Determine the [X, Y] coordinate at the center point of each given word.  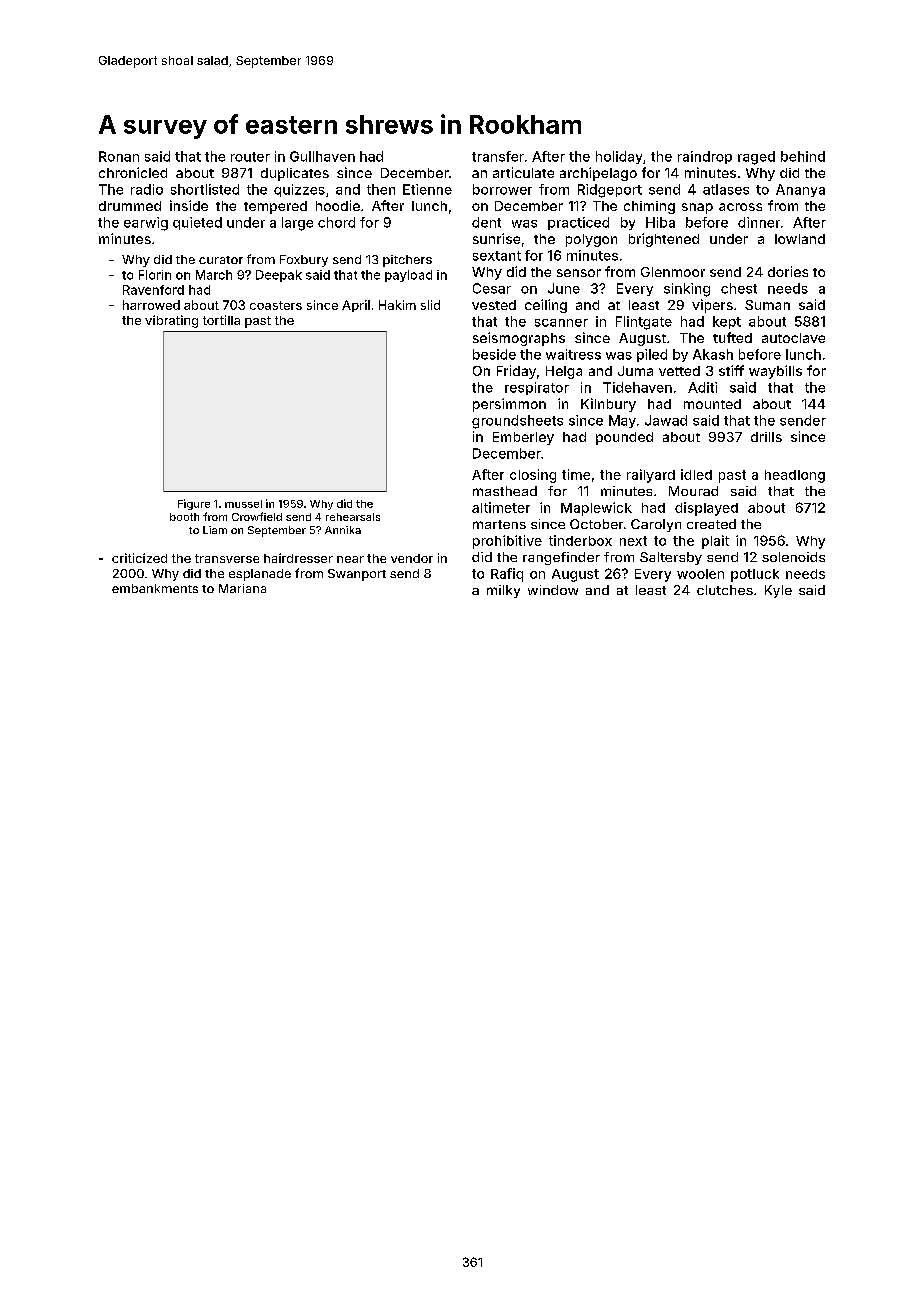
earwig [146, 224]
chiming [649, 207]
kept [727, 322]
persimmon [509, 405]
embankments [155, 588]
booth [184, 517]
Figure [194, 504]
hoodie [338, 205]
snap [697, 208]
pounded [624, 438]
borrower [502, 189]
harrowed [151, 305]
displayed [706, 509]
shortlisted [205, 189]
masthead [505, 491]
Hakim [397, 305]
